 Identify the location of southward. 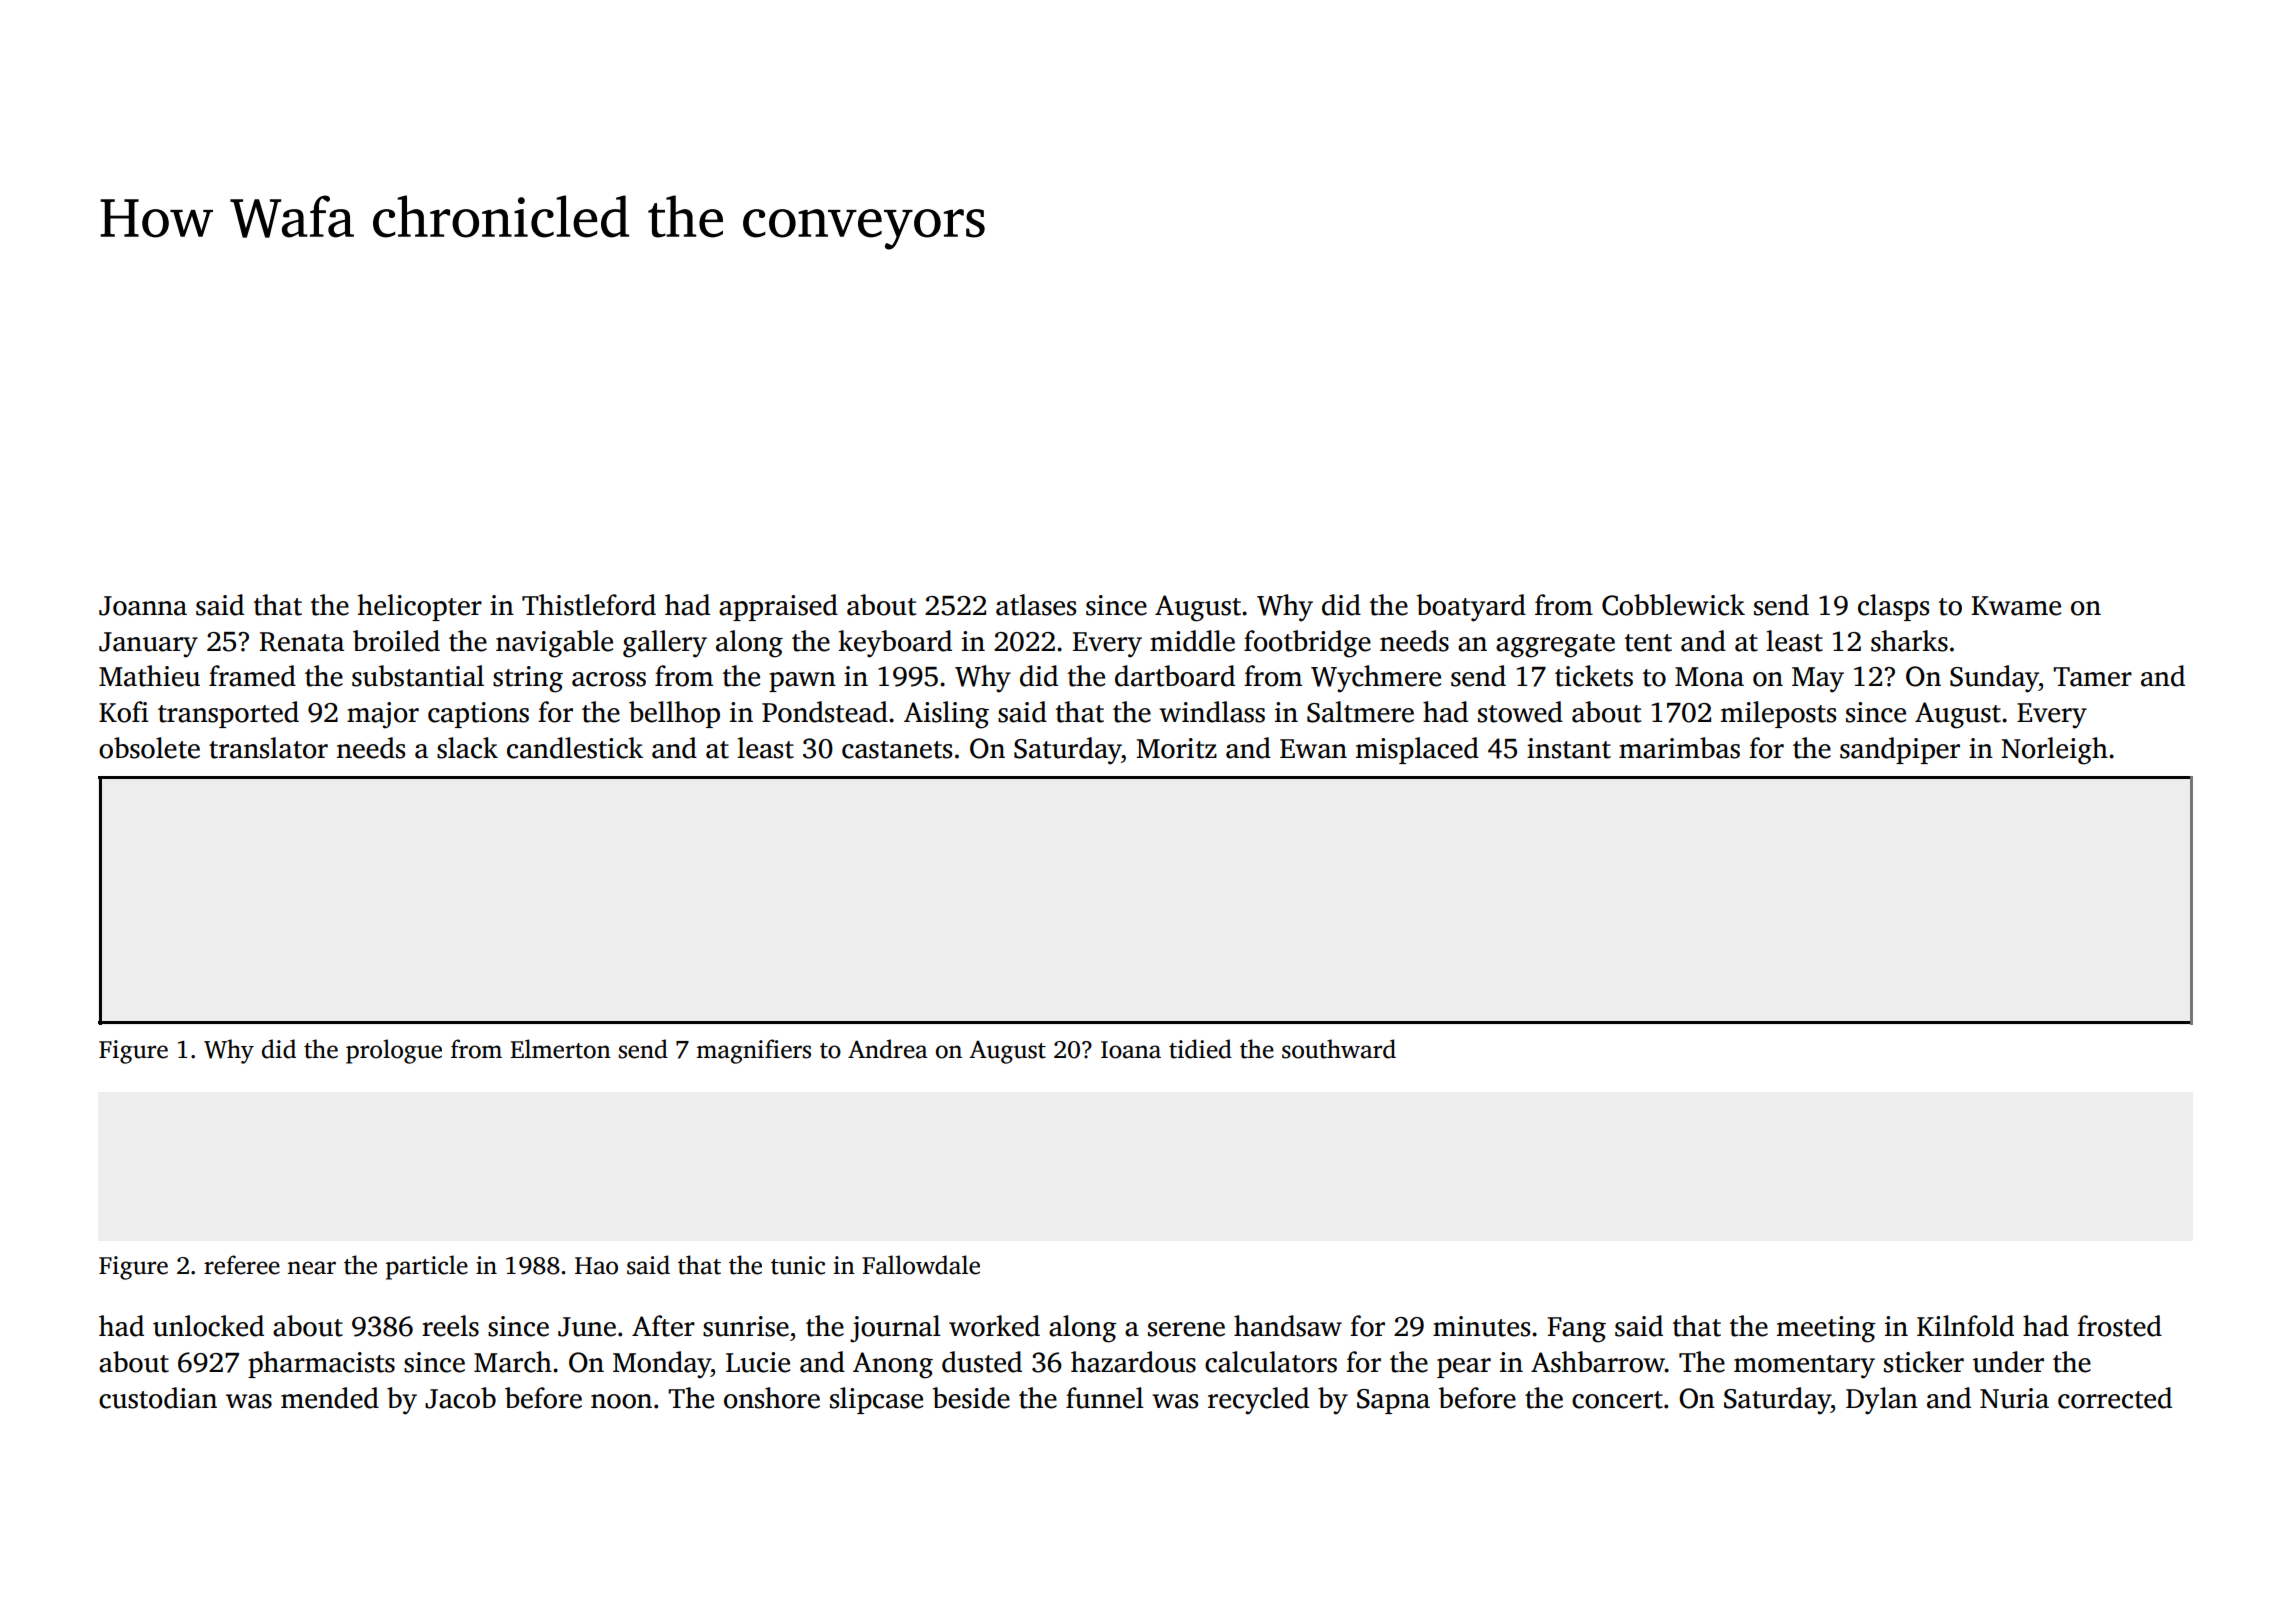
(1339, 1049).
